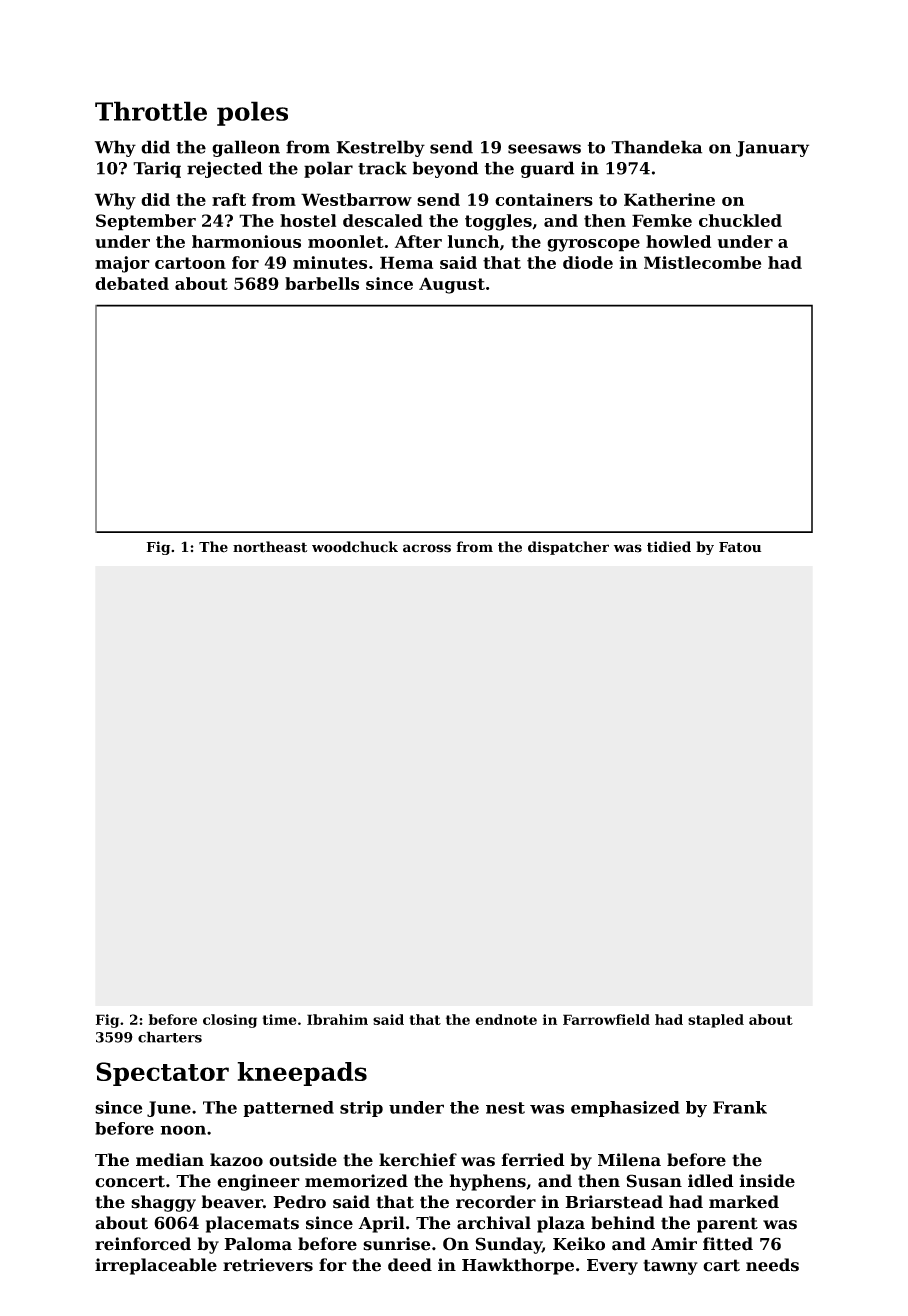 The height and width of the screenshot is (1316, 908). I want to click on June, so click(169, 1109).
